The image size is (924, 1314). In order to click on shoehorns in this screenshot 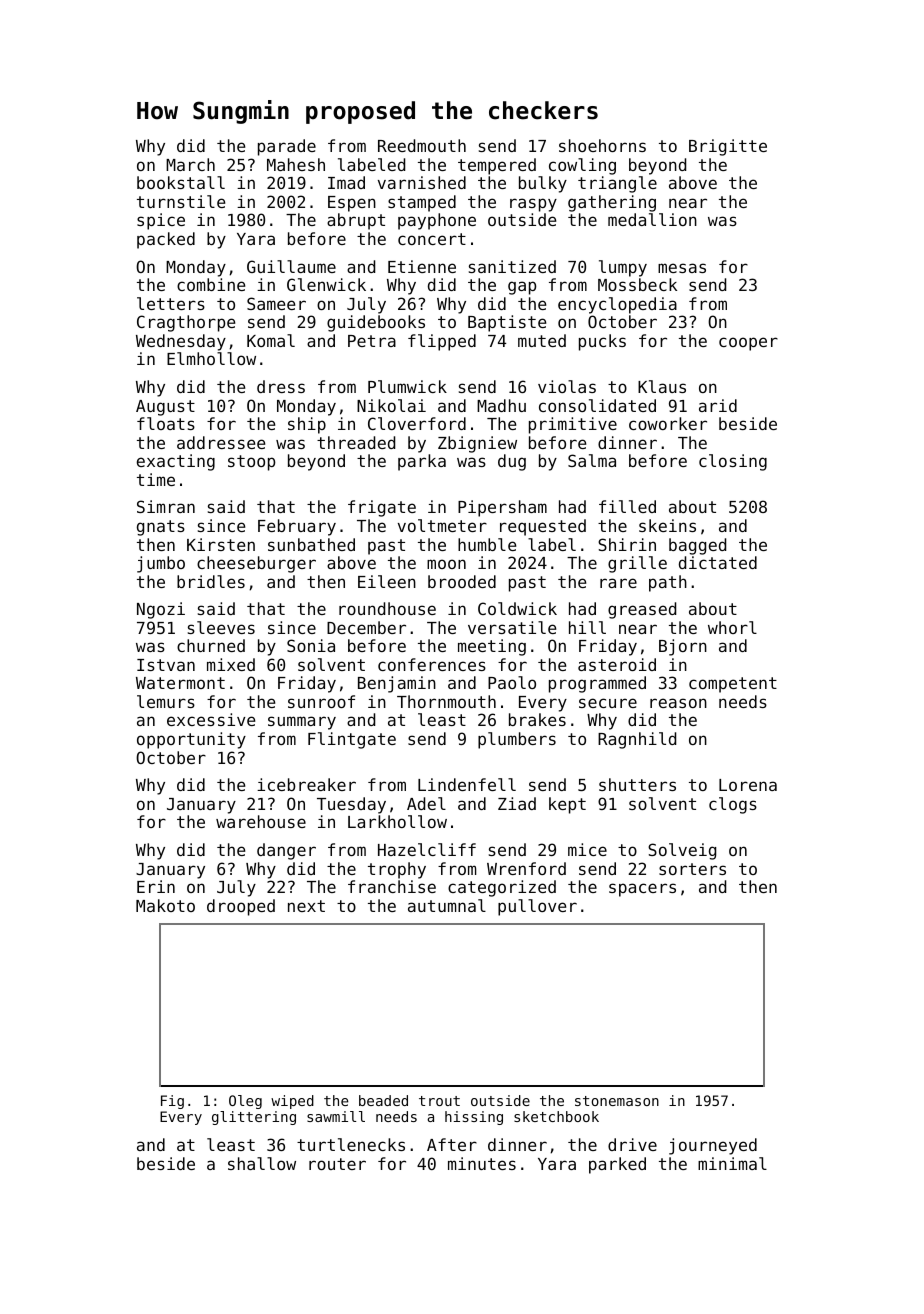, I will do `click(602, 145)`.
